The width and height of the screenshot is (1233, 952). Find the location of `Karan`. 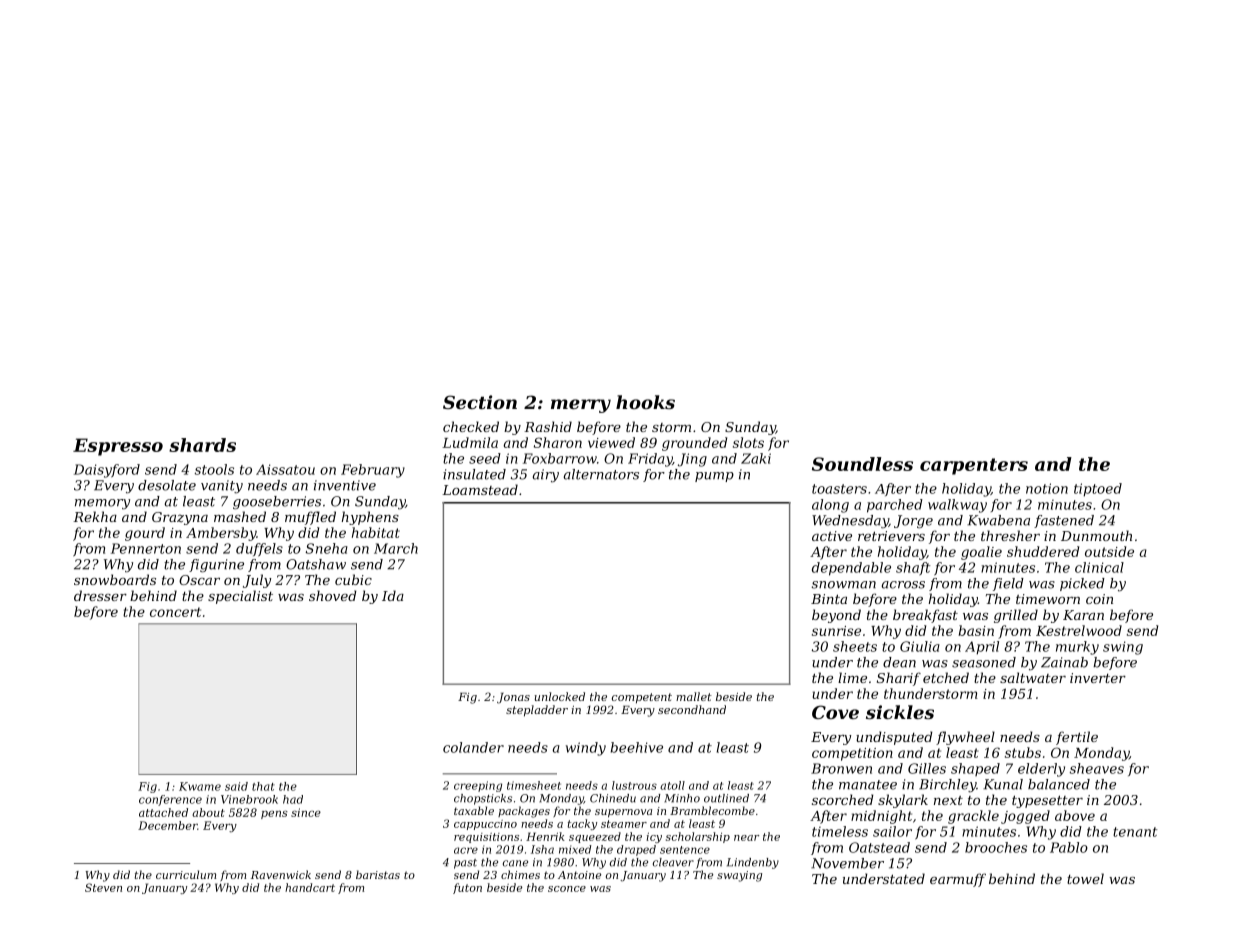

Karan is located at coordinates (1083, 615).
